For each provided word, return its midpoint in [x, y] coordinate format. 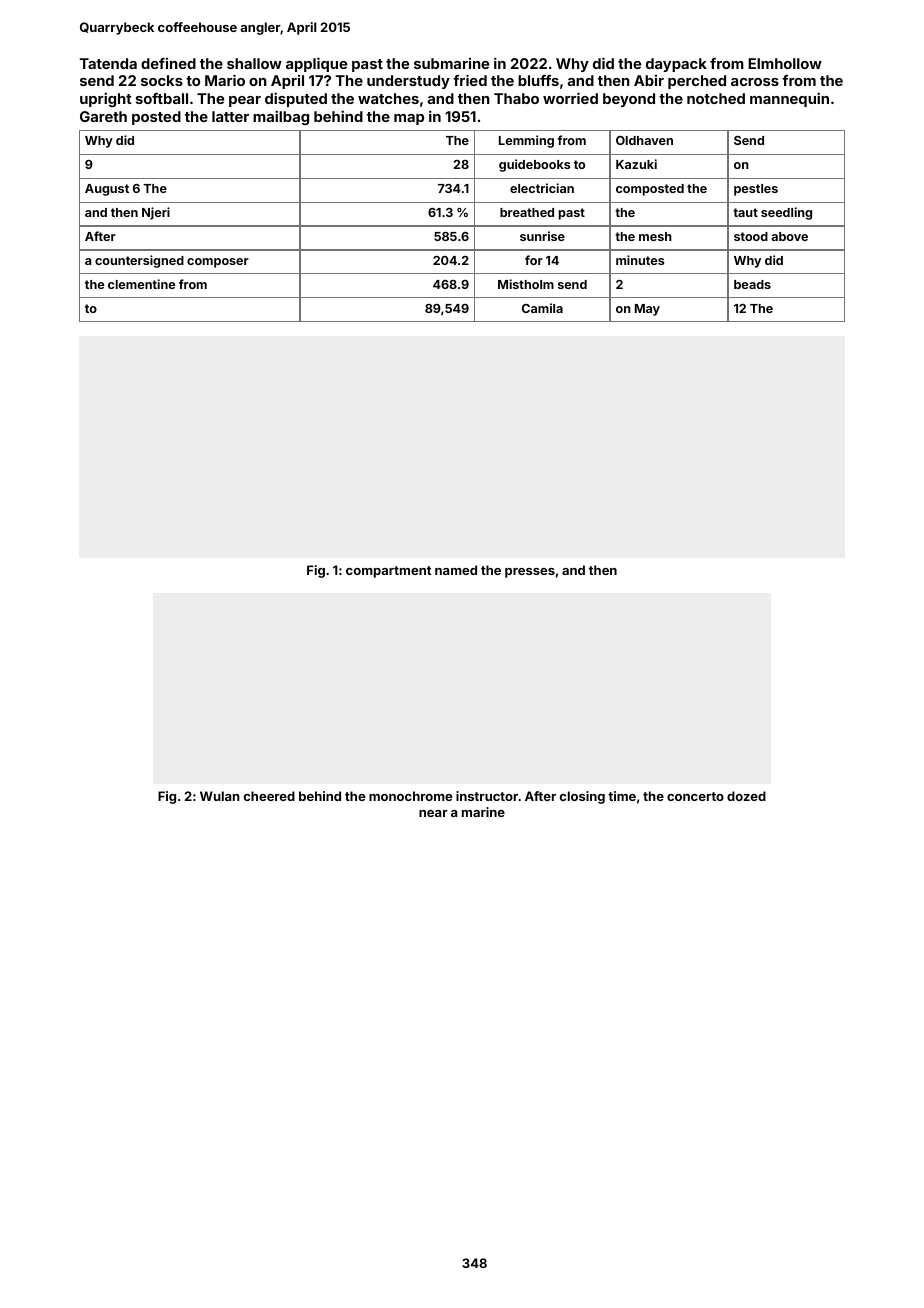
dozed [746, 796]
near [433, 813]
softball [162, 98]
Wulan [220, 796]
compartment [388, 572]
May [647, 310]
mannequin [789, 99]
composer [218, 263]
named [456, 570]
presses [530, 573]
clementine [141, 284]
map [409, 119]
